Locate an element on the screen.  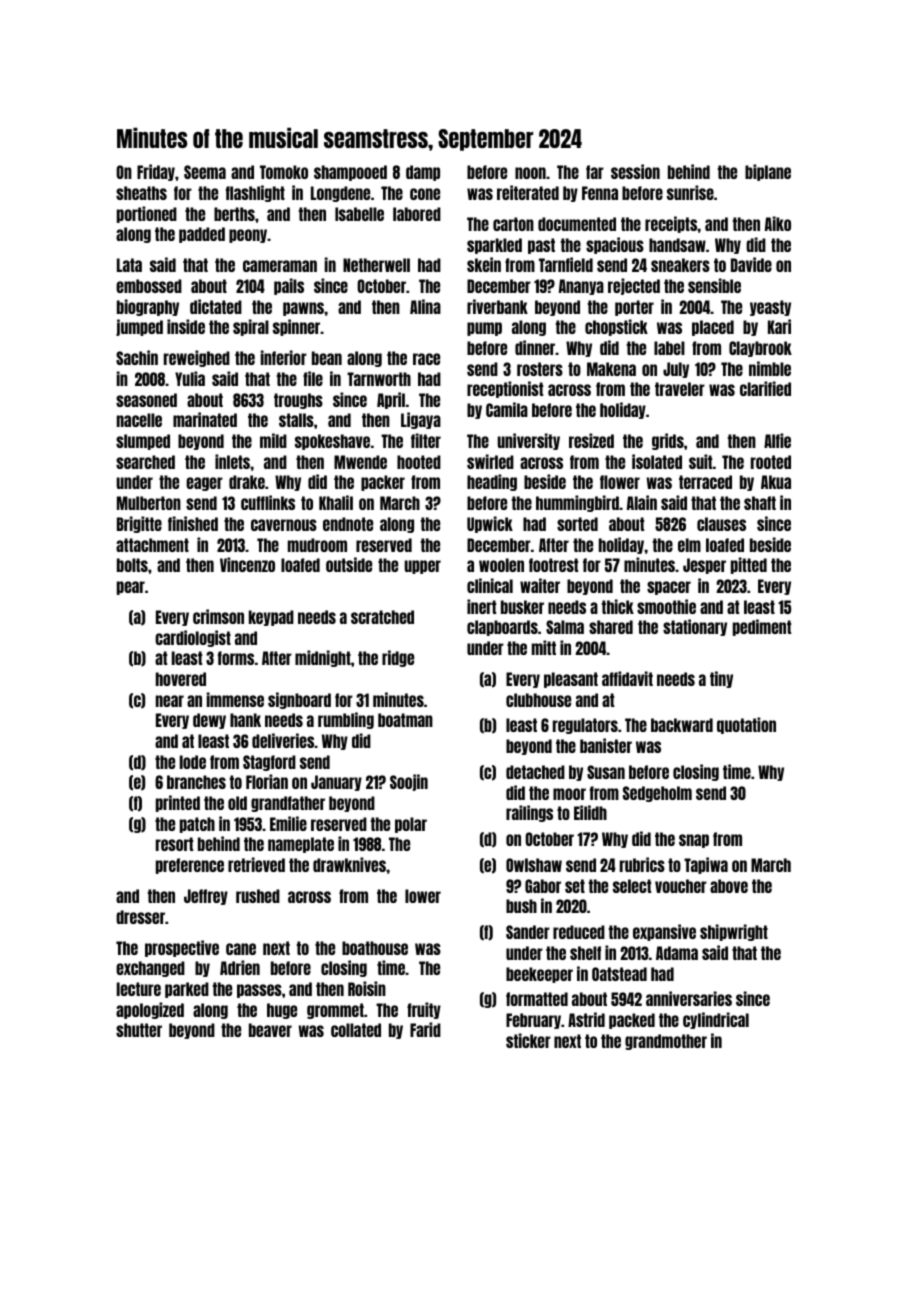
printed is located at coordinates (178, 803).
